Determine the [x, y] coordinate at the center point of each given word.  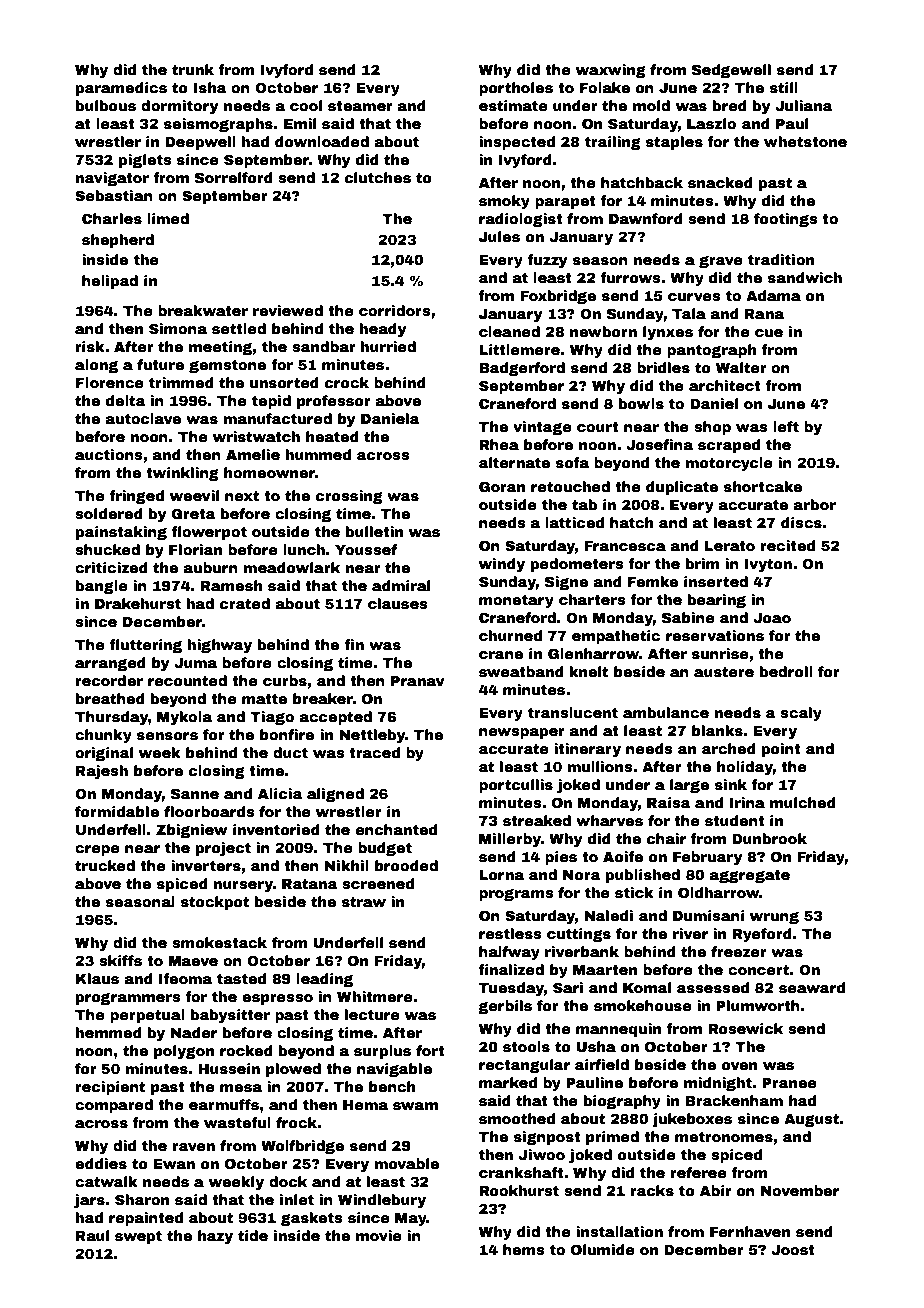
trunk [193, 69]
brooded [406, 865]
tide [253, 1235]
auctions [109, 454]
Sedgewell [731, 71]
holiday [745, 768]
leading [324, 980]
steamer [360, 106]
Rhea [499, 444]
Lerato [730, 546]
